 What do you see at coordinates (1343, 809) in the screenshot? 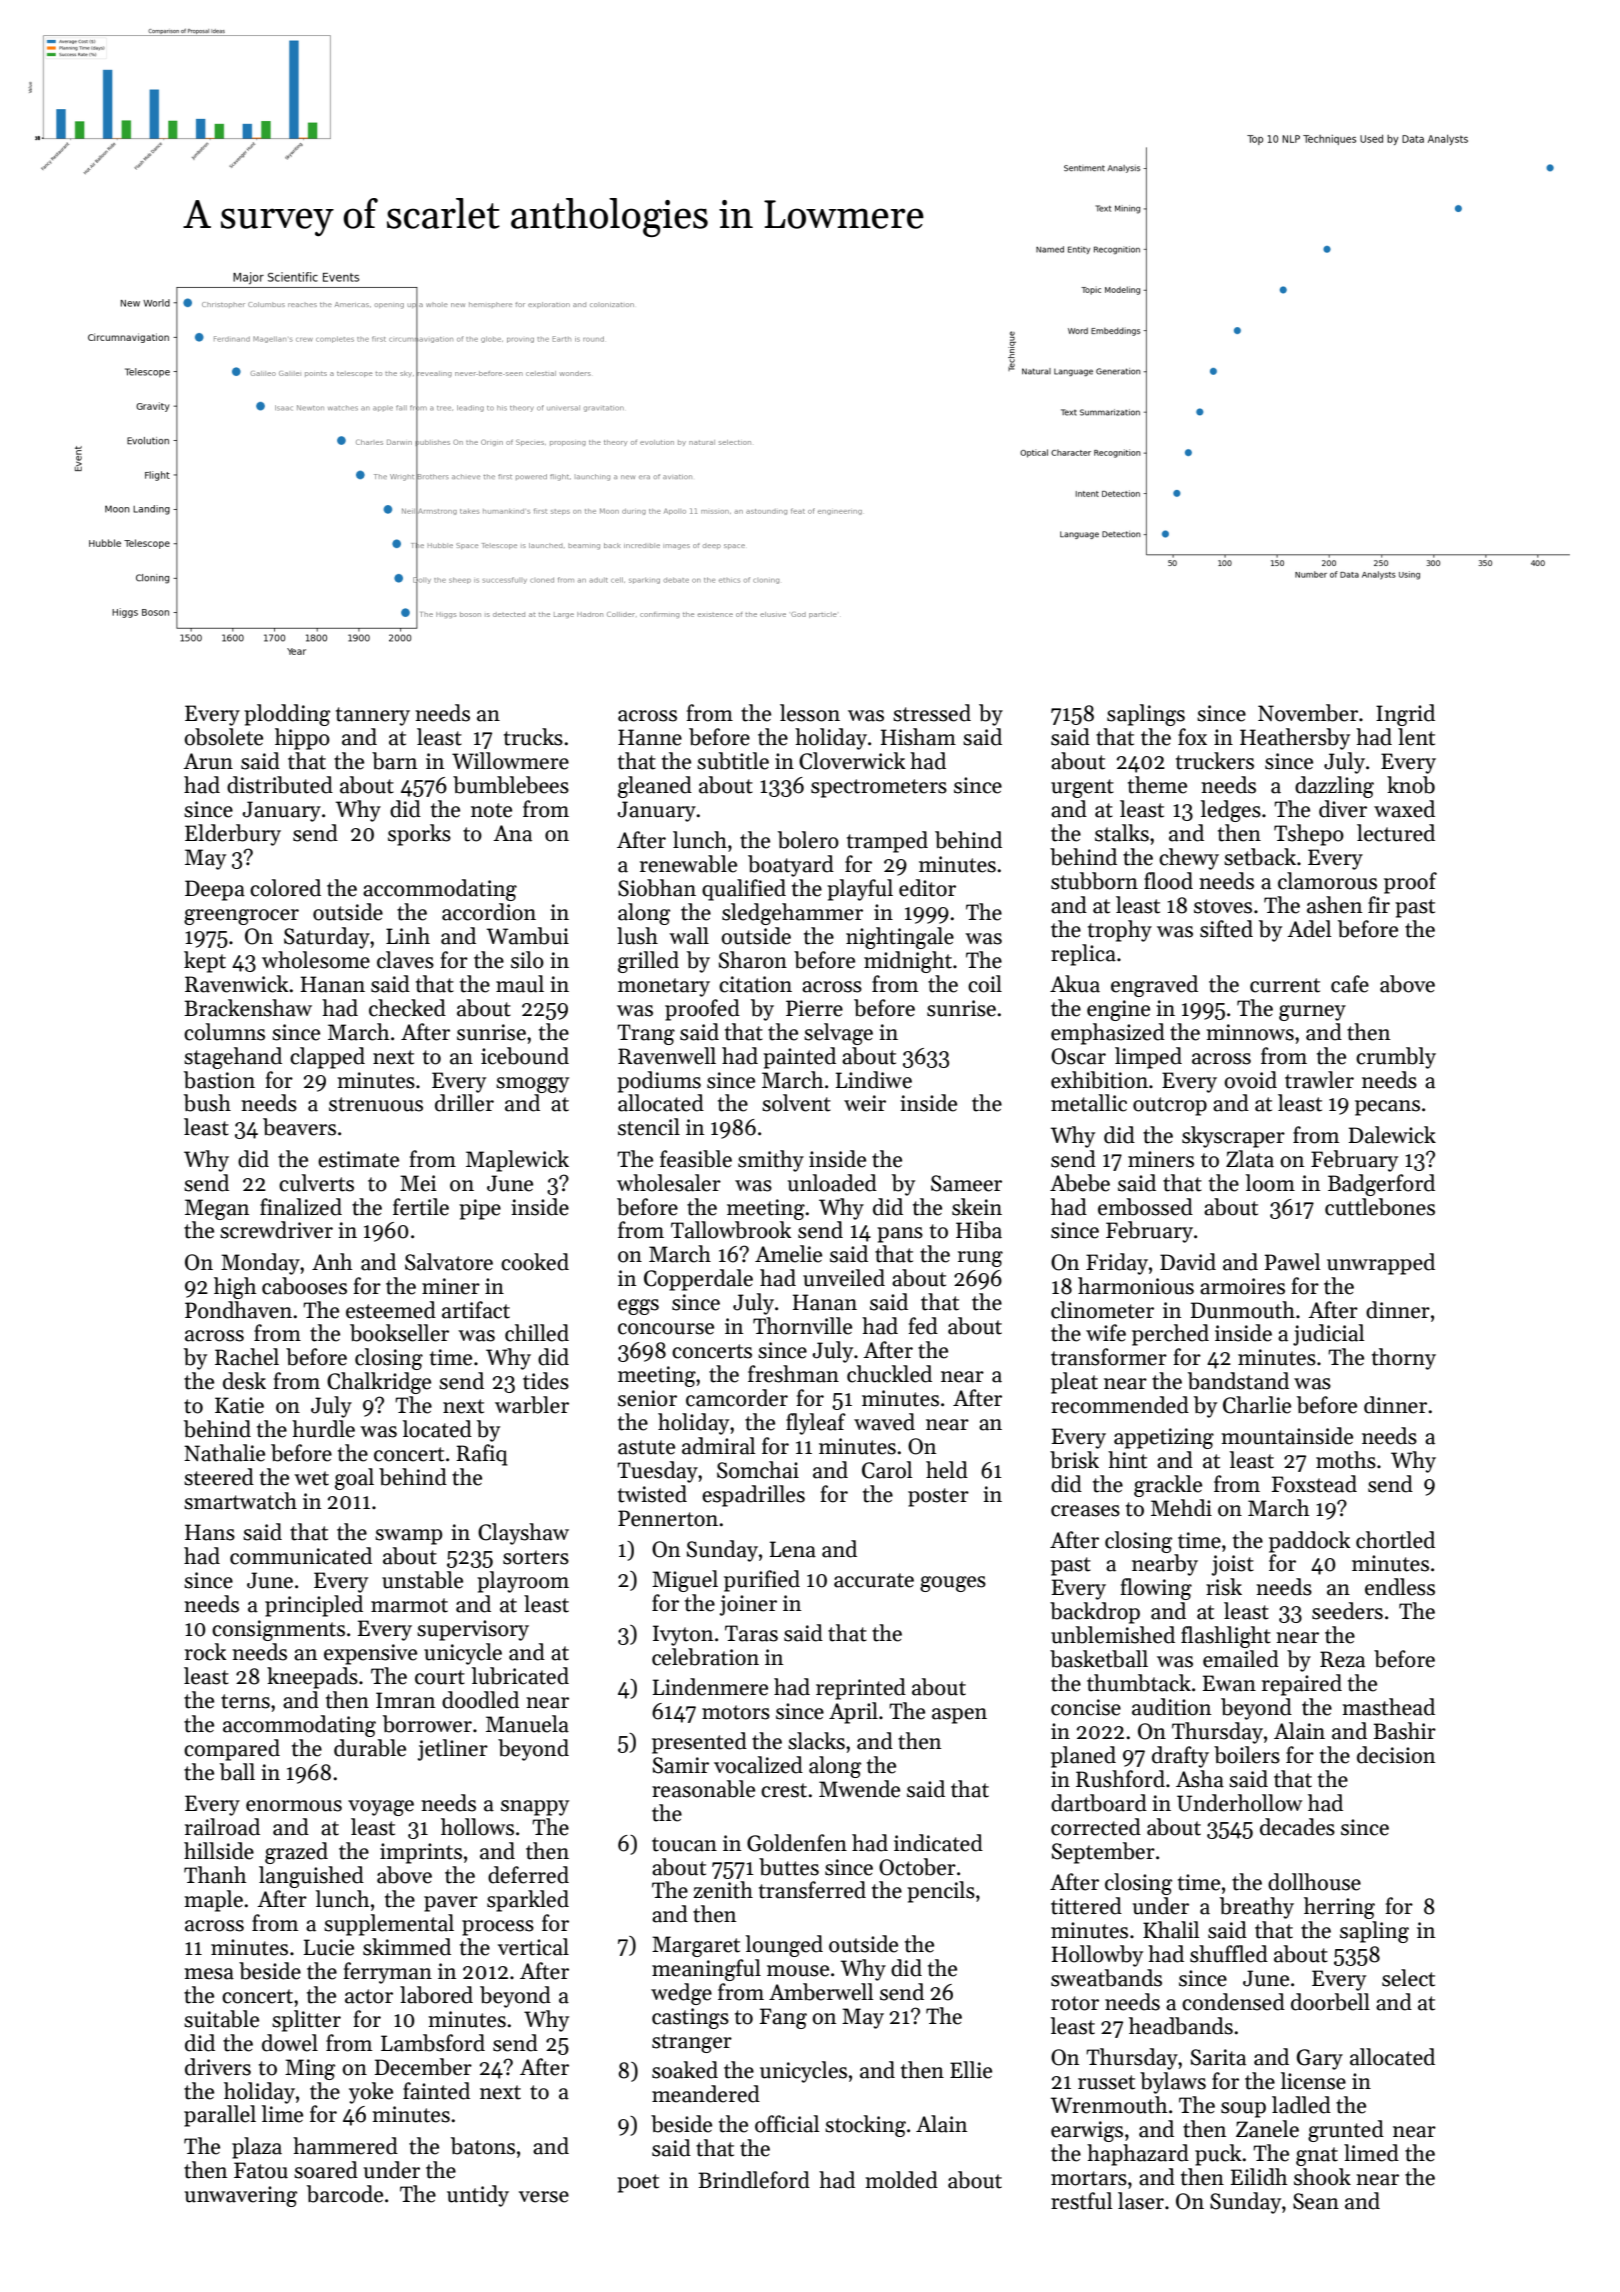
I see `diver` at bounding box center [1343, 809].
